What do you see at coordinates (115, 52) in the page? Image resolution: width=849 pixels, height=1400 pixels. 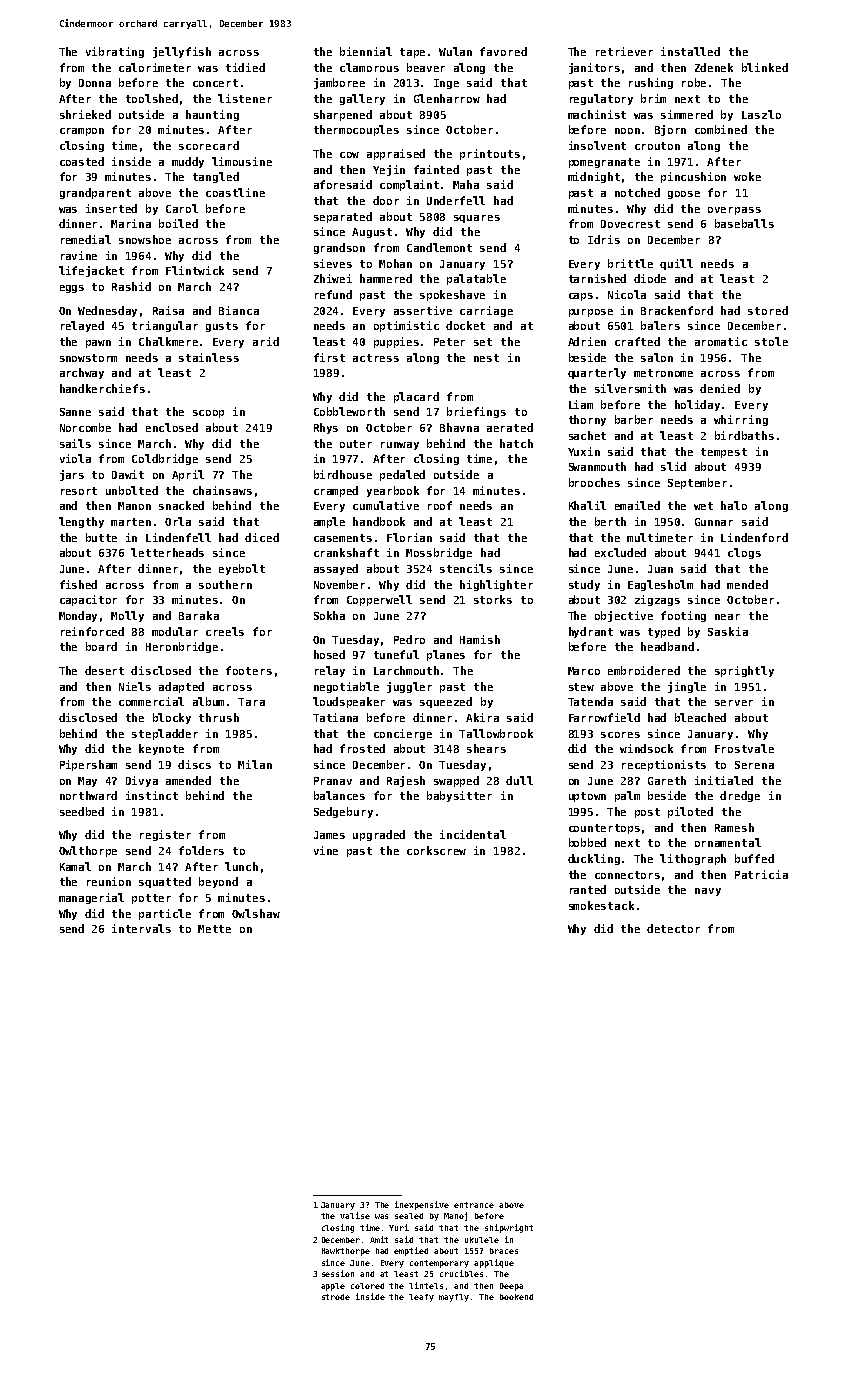 I see `vibrating` at bounding box center [115, 52].
